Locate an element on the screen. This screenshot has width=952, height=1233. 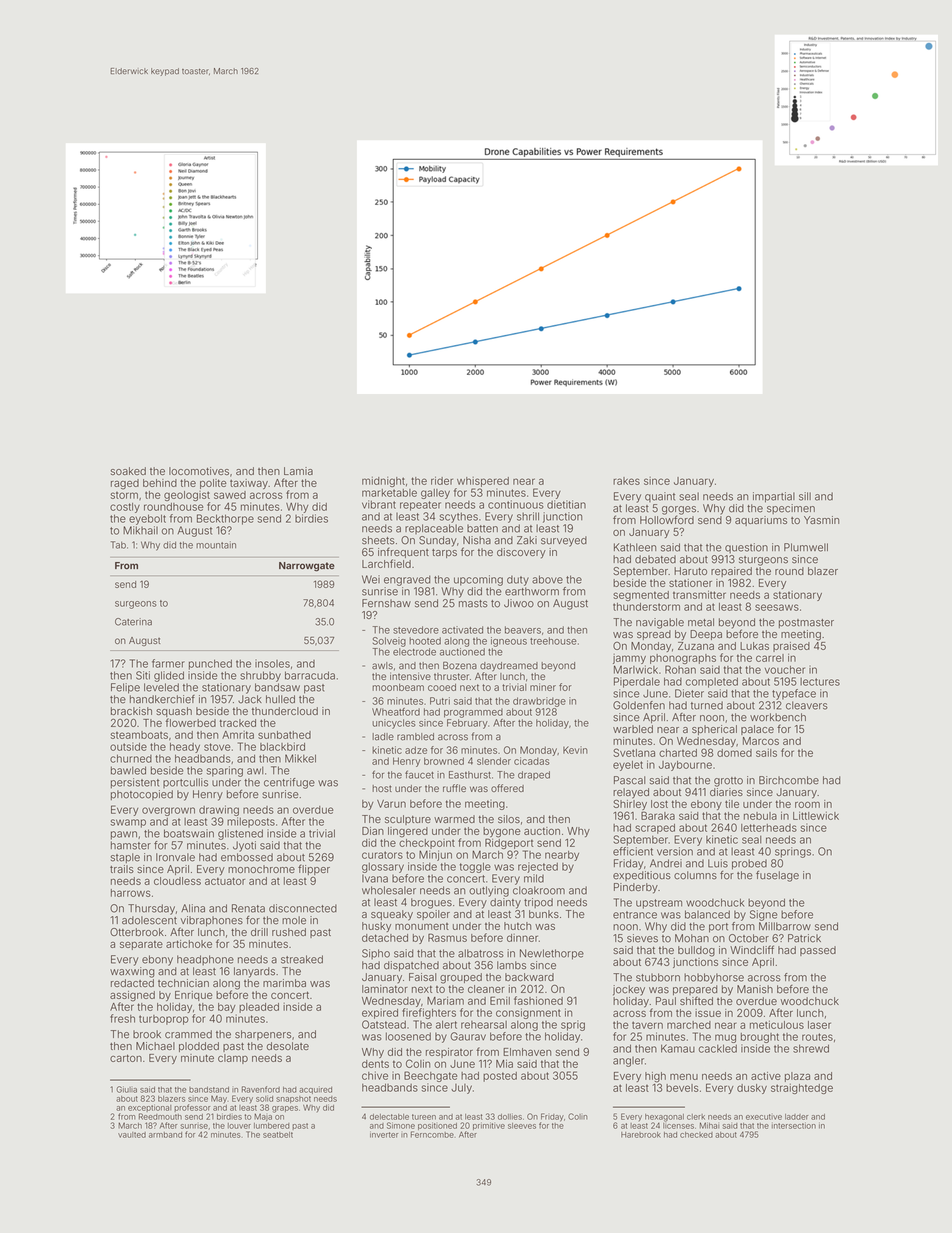
sill is located at coordinates (805, 496).
